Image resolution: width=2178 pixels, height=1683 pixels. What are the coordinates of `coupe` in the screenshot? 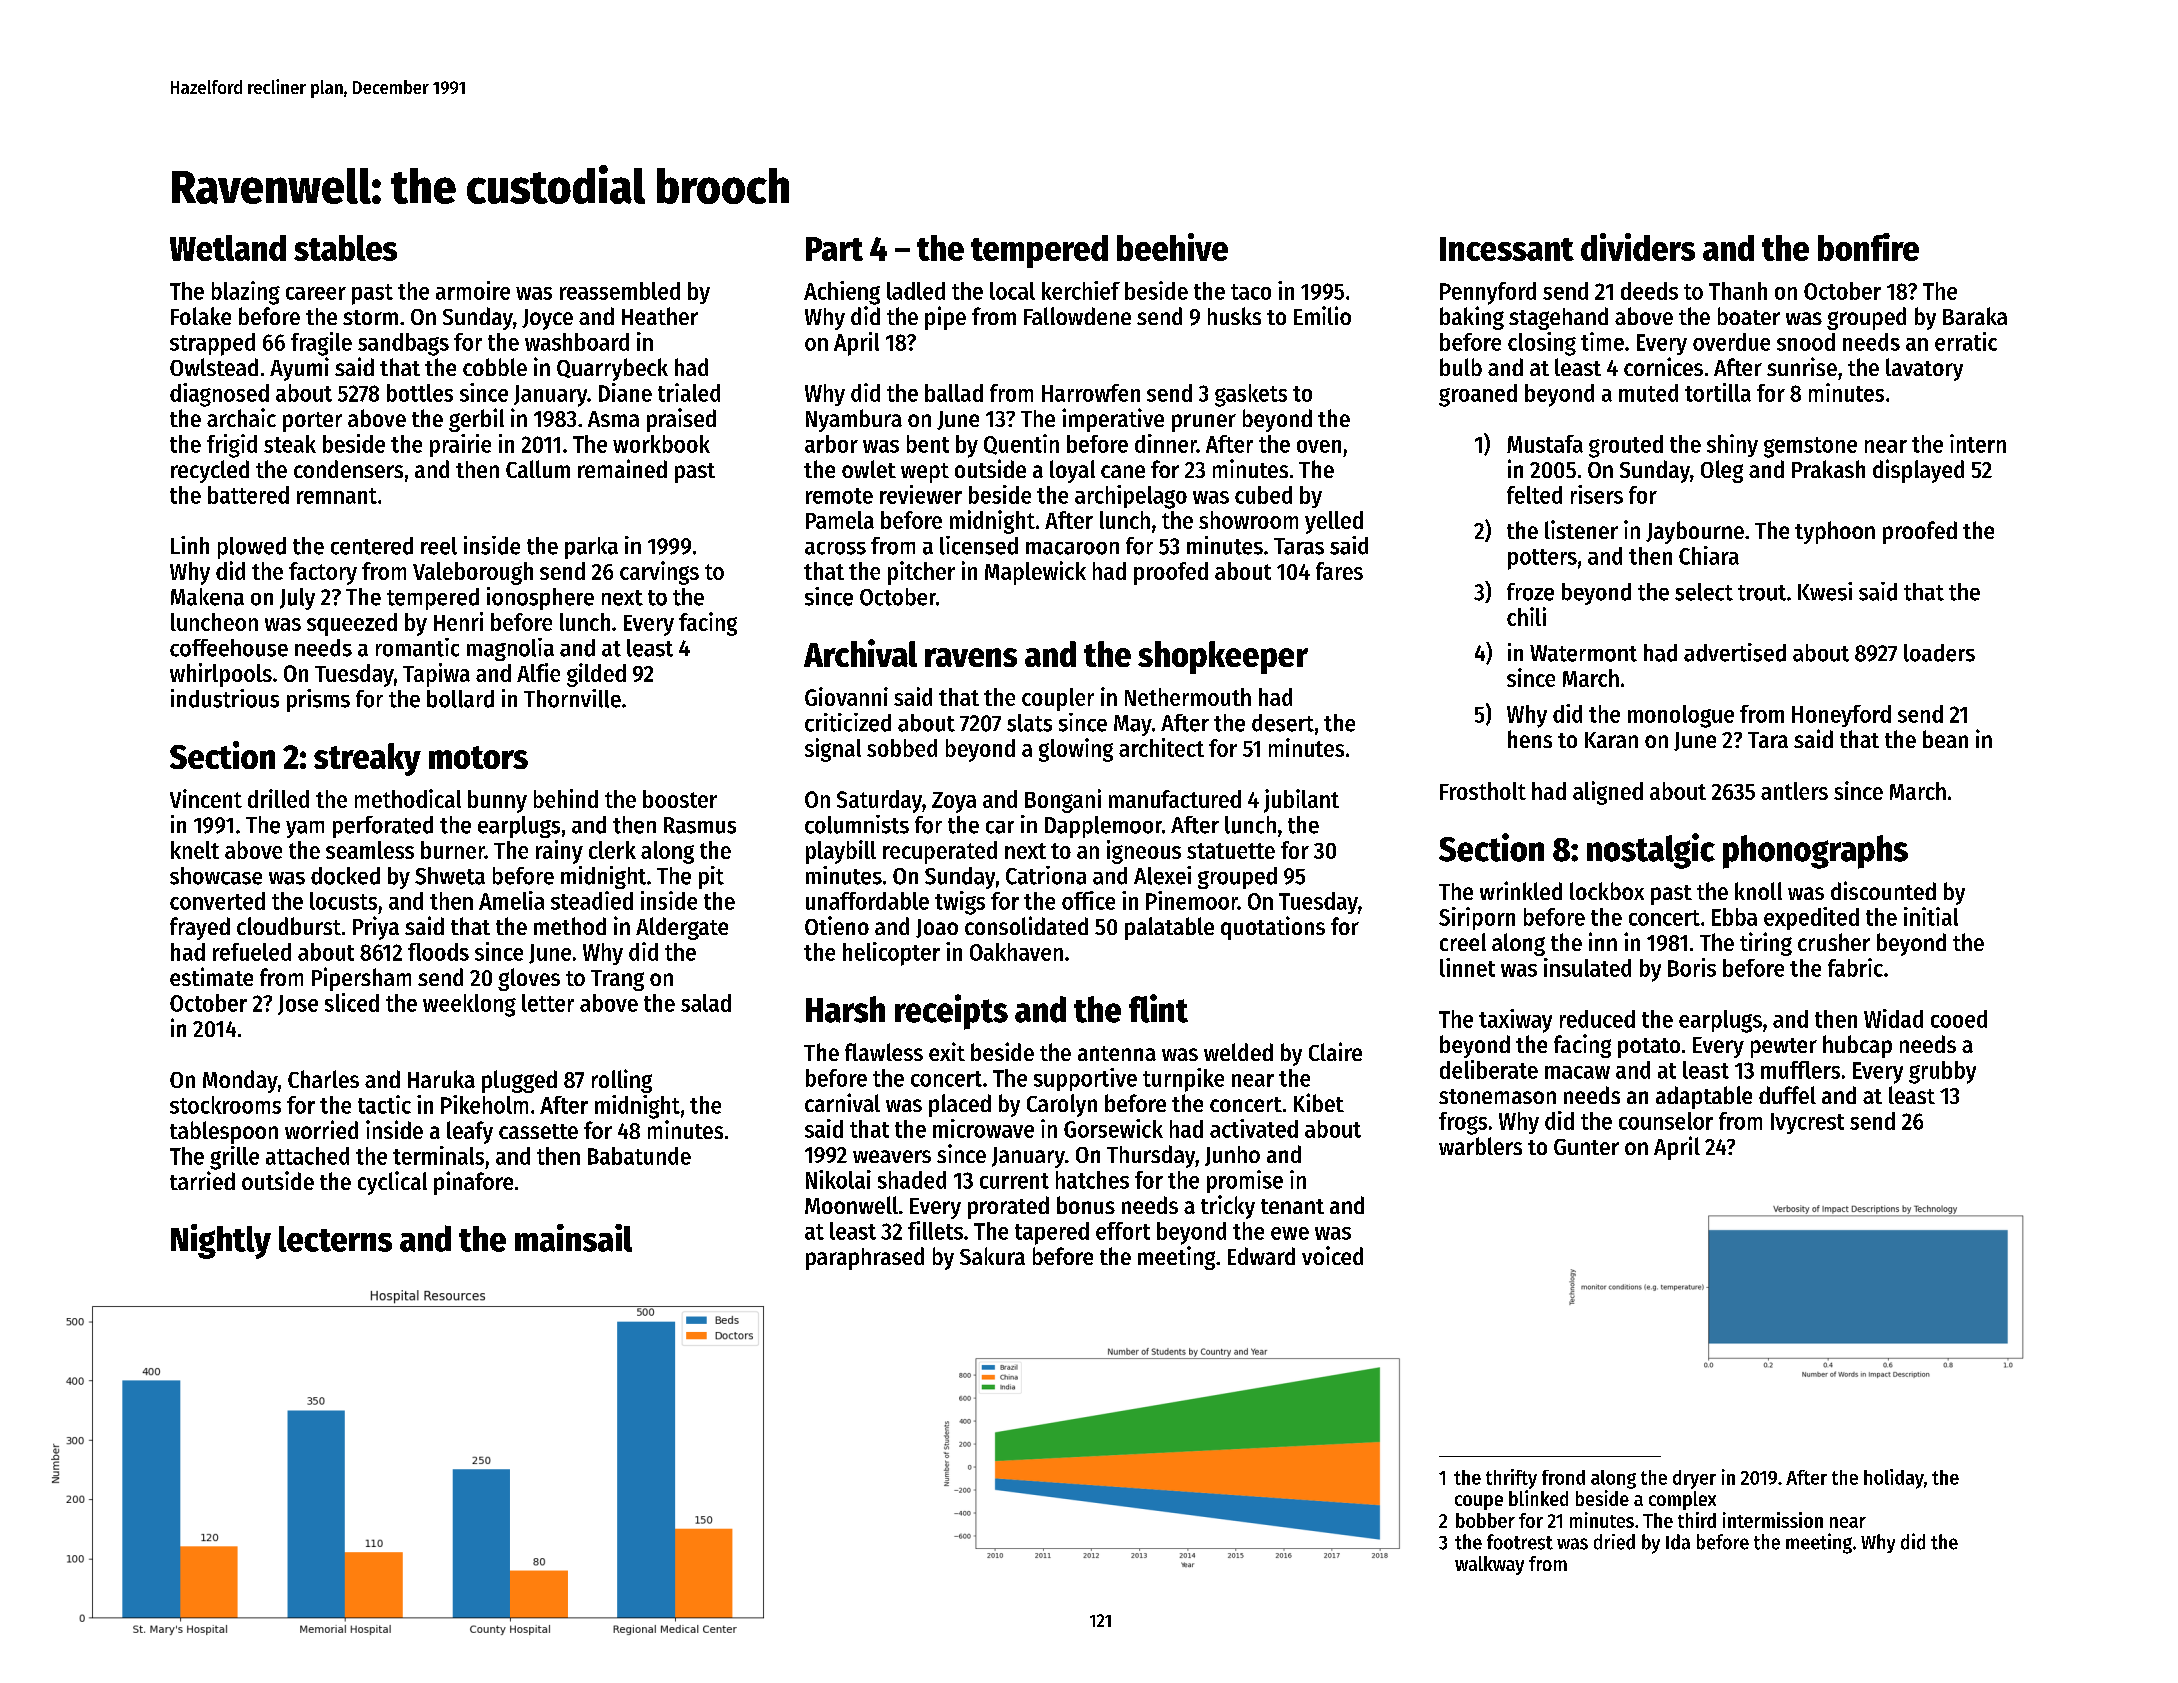 It's located at (1479, 1502).
